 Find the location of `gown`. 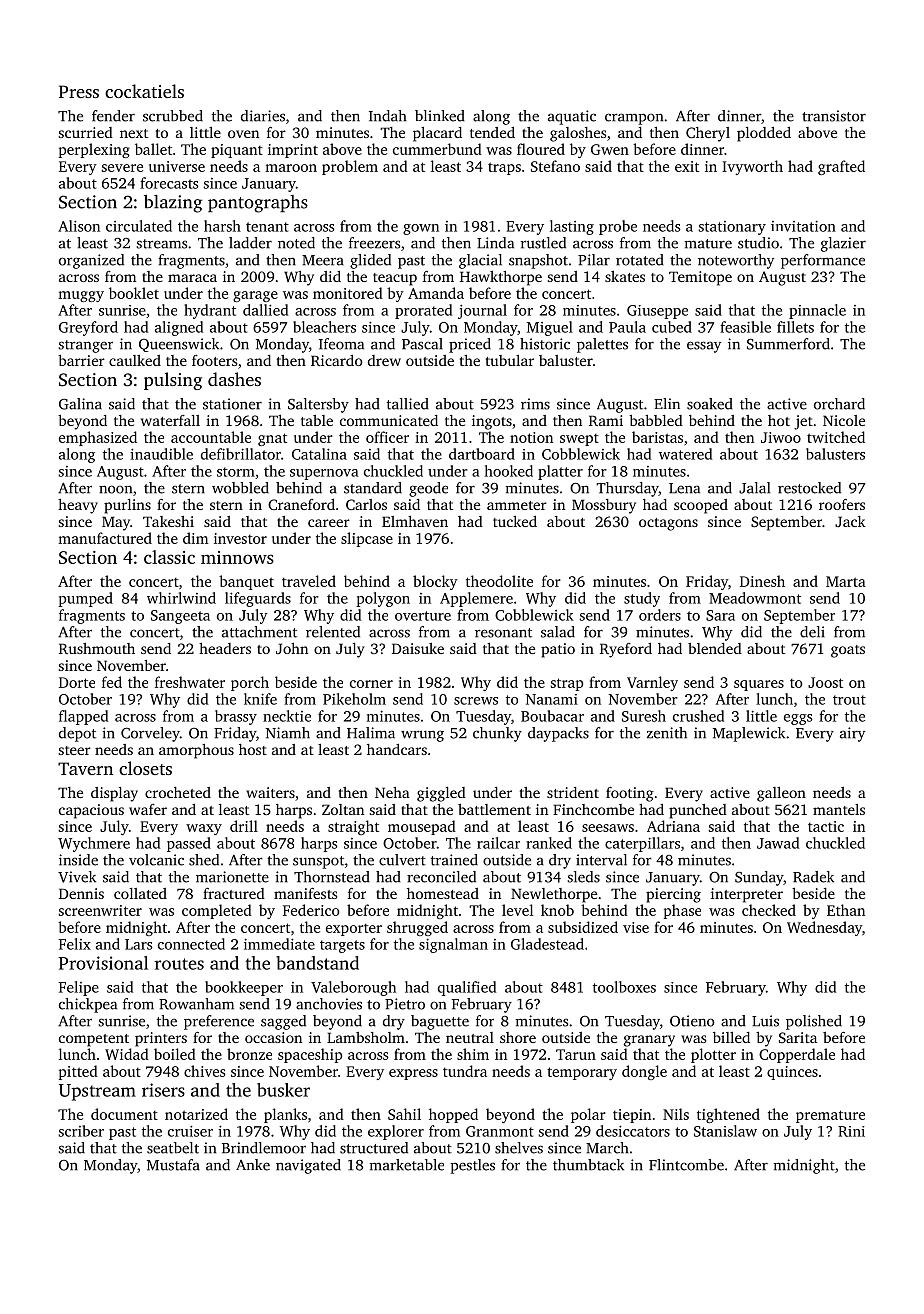

gown is located at coordinates (421, 229).
